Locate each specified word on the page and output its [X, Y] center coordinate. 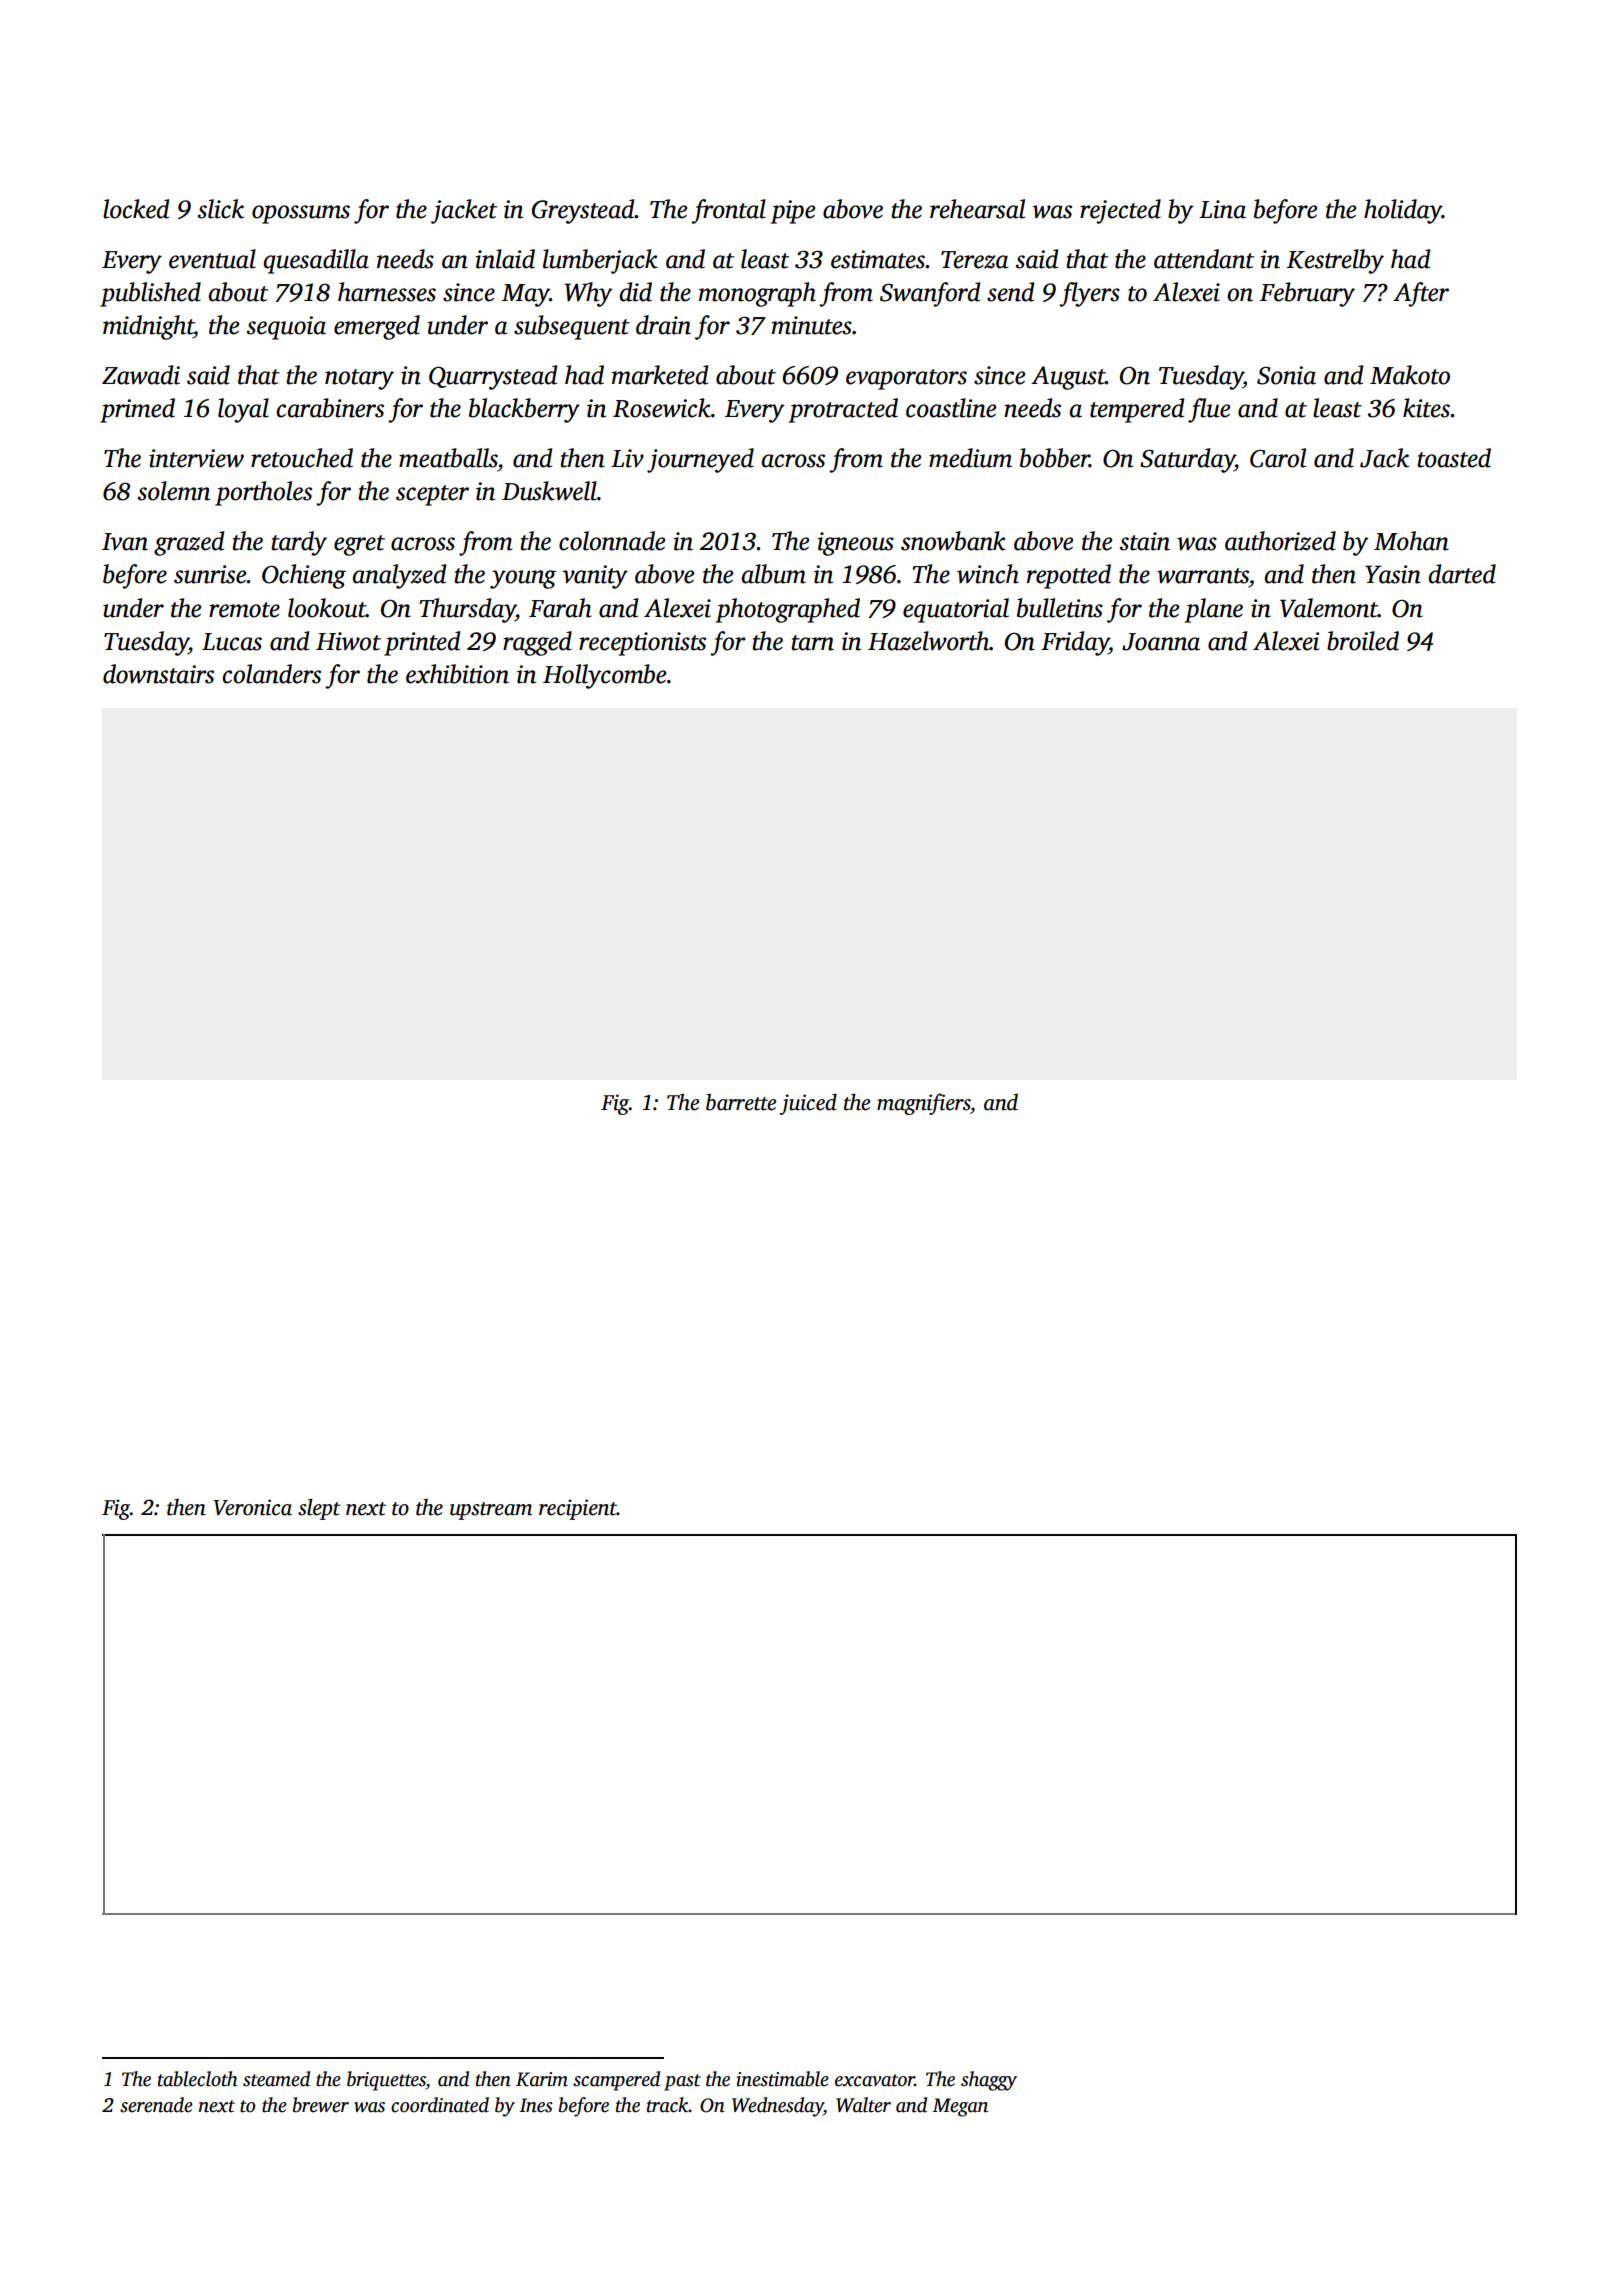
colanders [271, 674]
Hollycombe [604, 676]
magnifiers [923, 1104]
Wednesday [778, 2107]
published [150, 294]
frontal [728, 211]
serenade [156, 2105]
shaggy [989, 2081]
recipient [578, 1509]
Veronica [252, 1507]
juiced [808, 1104]
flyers [1089, 294]
